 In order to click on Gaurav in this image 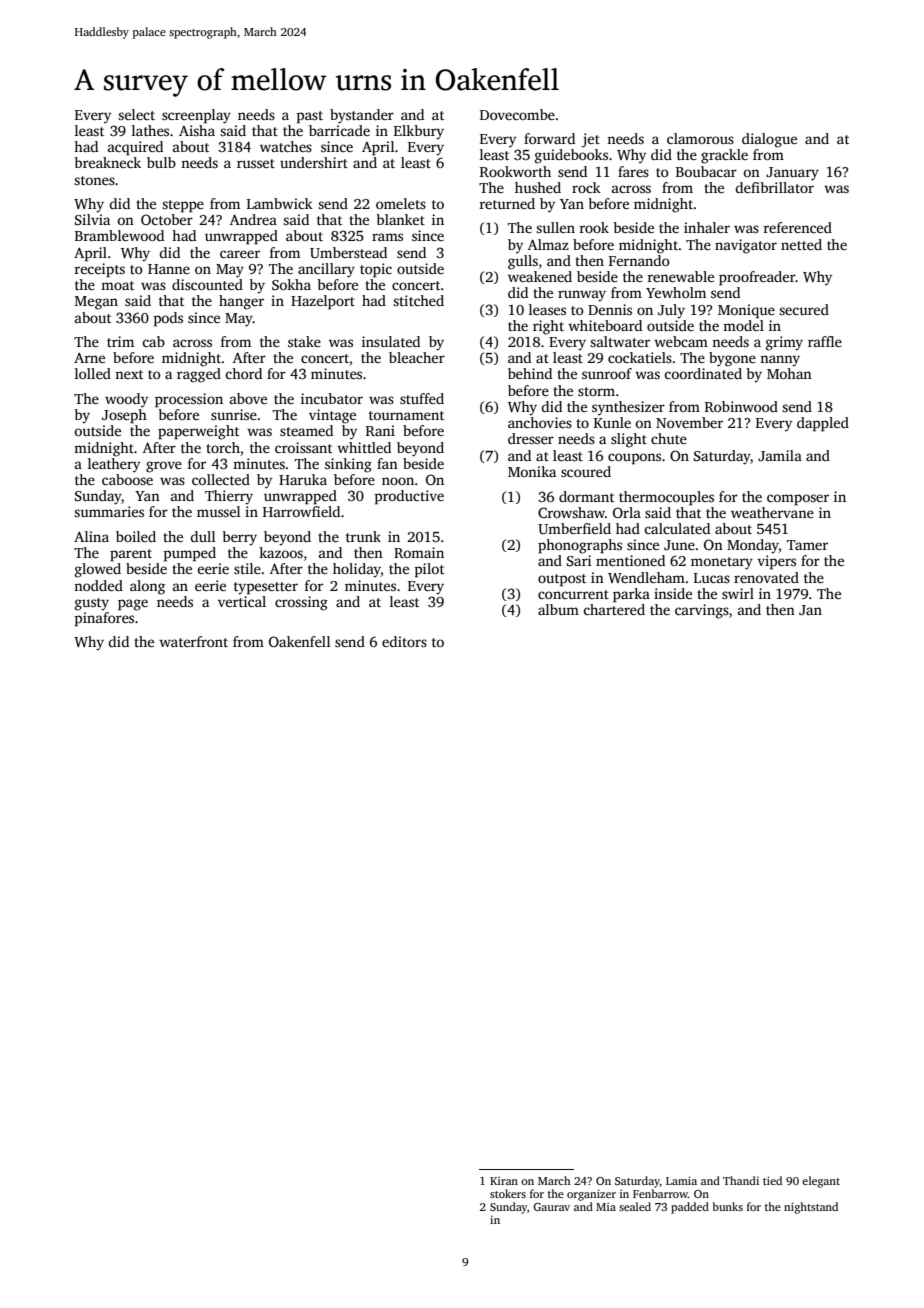, I will do `click(551, 1207)`.
